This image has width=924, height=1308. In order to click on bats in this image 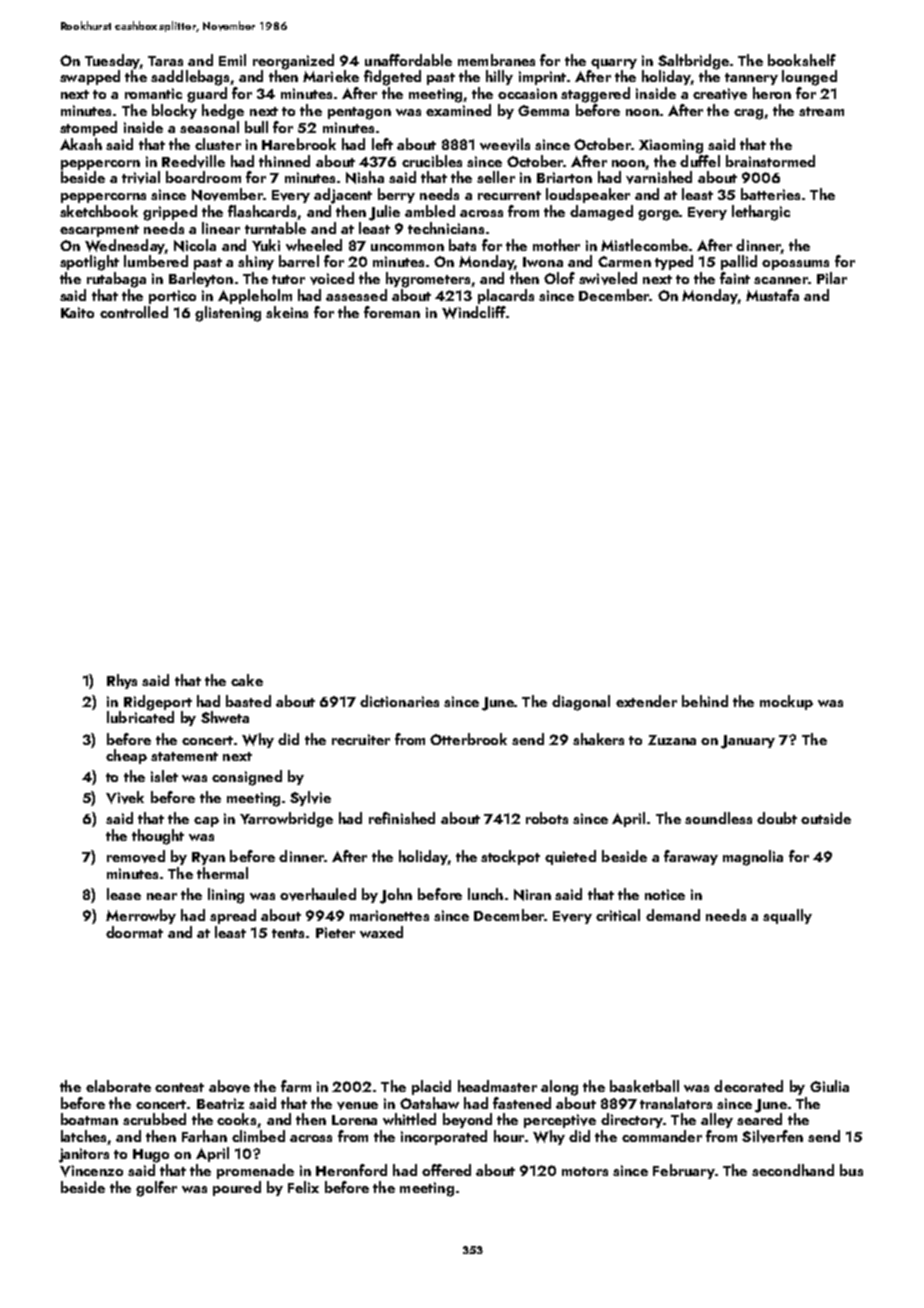, I will do `click(462, 245)`.
